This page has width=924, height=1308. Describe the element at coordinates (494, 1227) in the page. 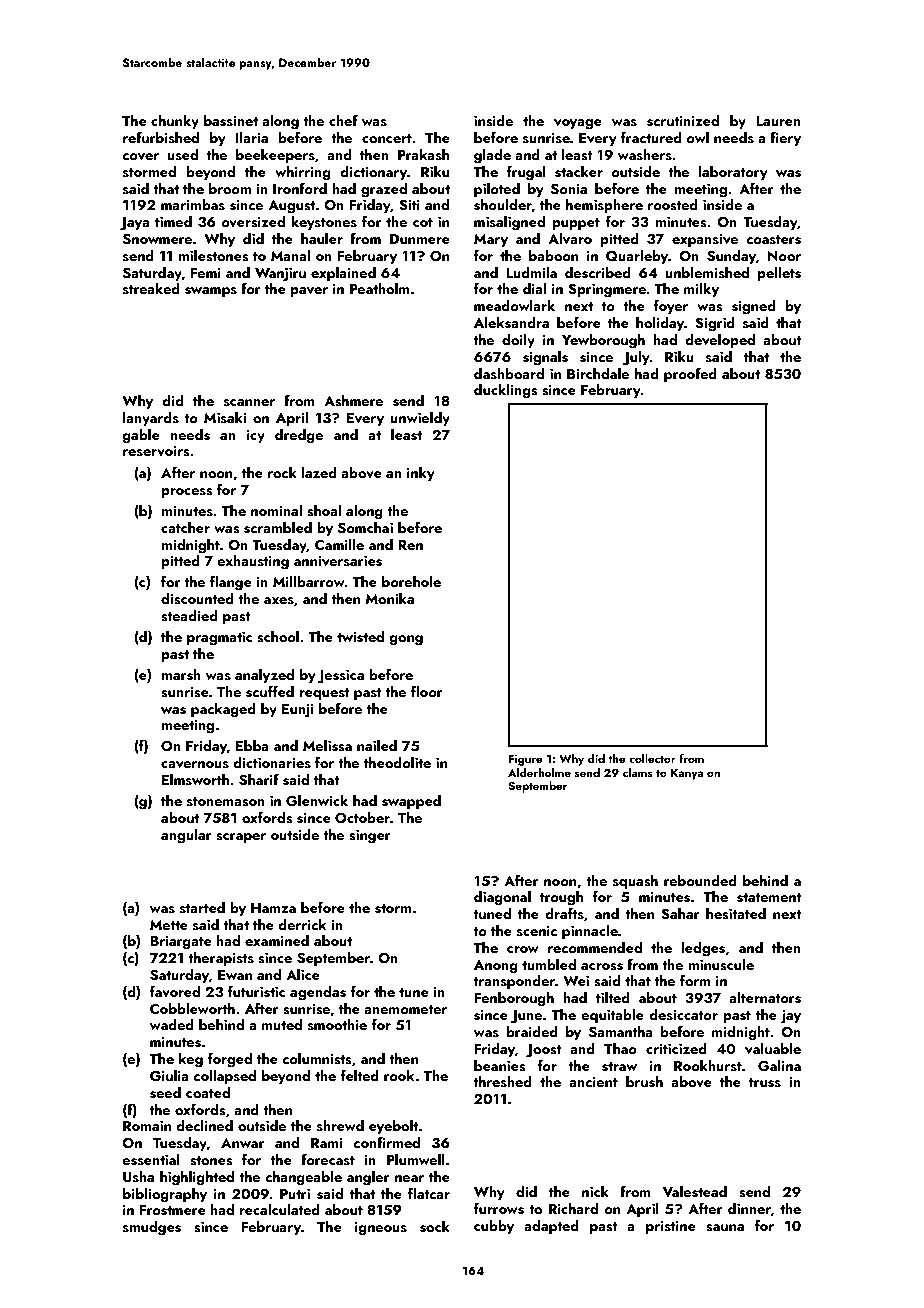

I see `cubby` at that location.
